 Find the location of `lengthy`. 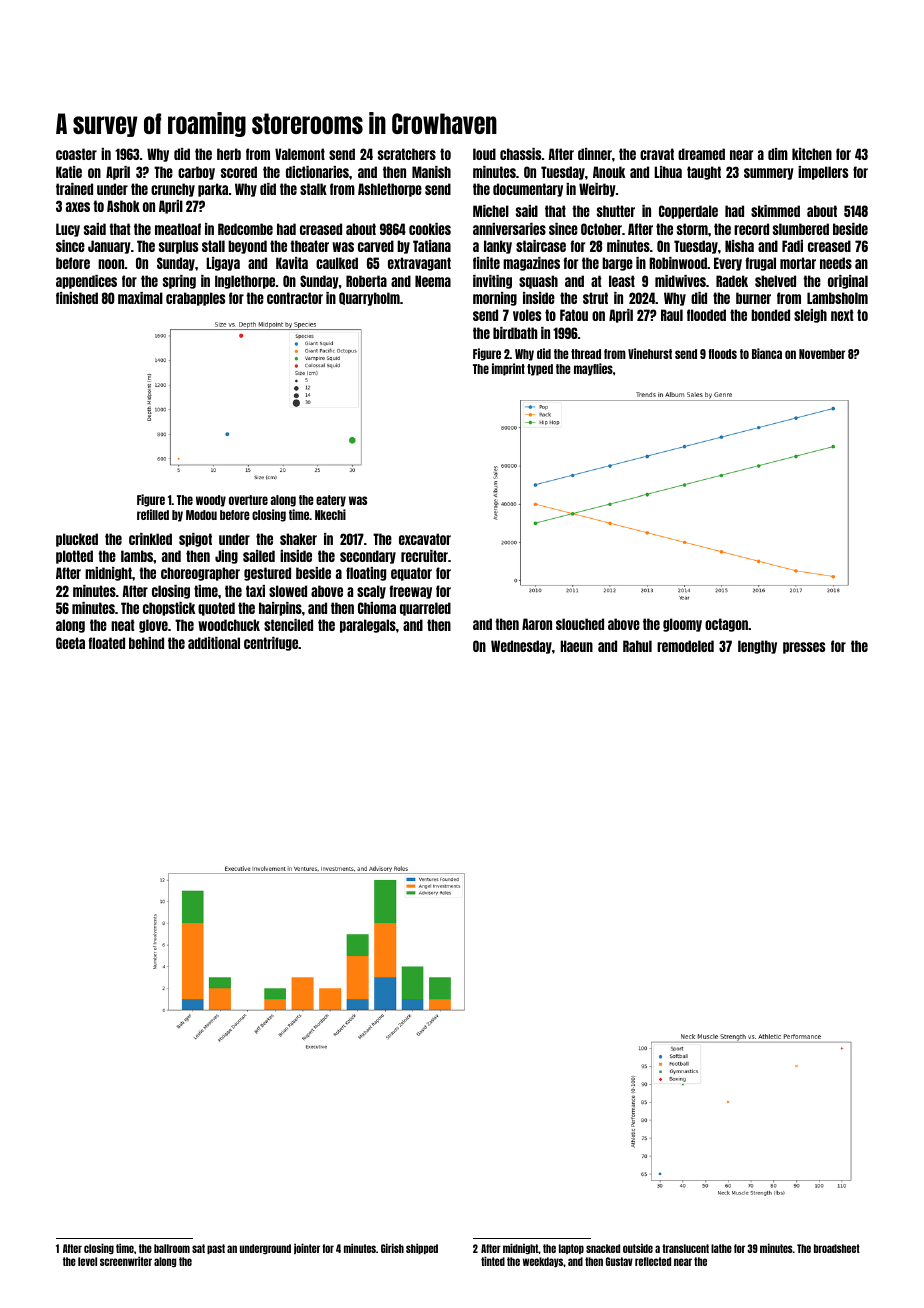

lengthy is located at coordinates (757, 647).
